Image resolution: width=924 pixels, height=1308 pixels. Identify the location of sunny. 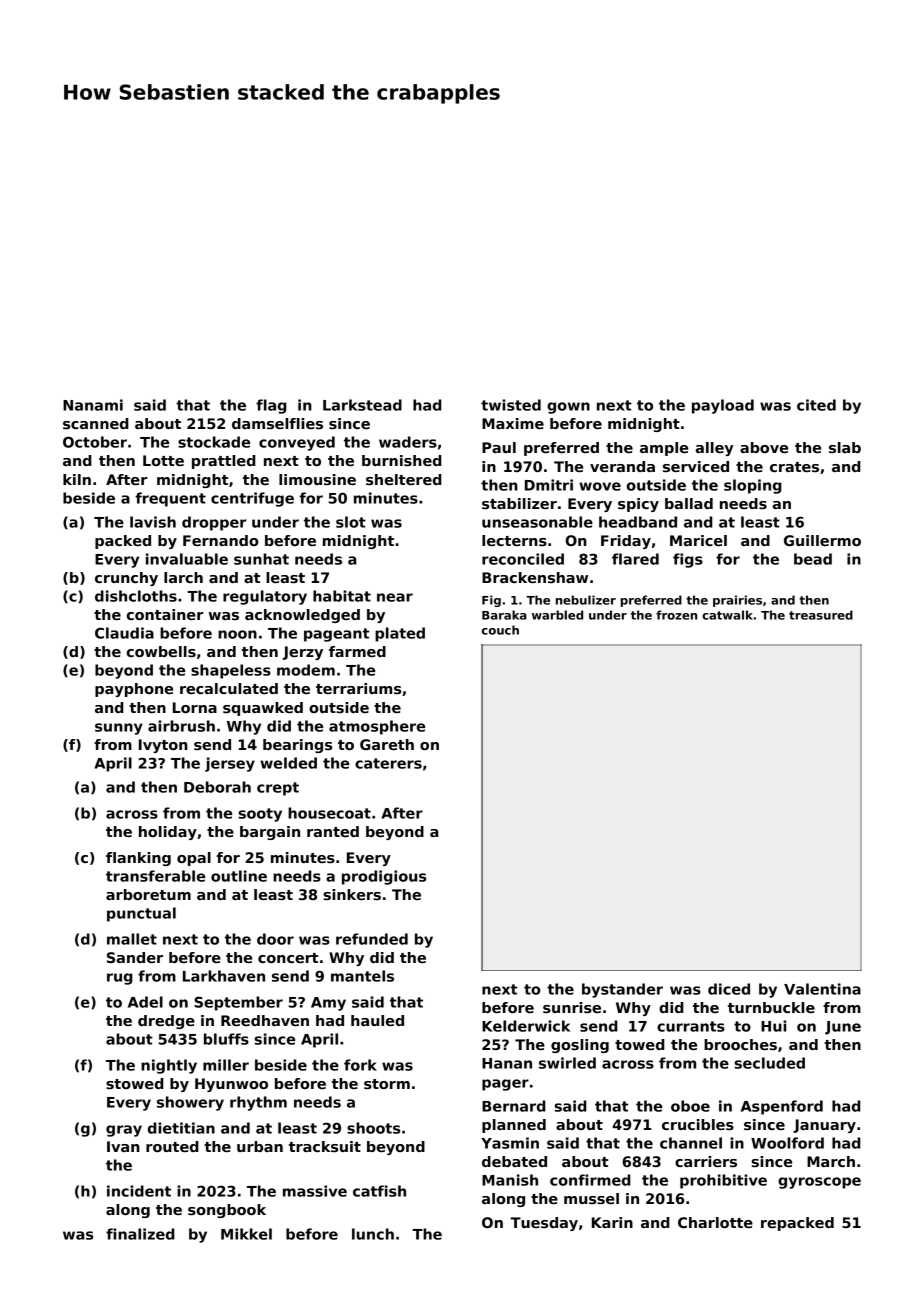
(119, 729).
